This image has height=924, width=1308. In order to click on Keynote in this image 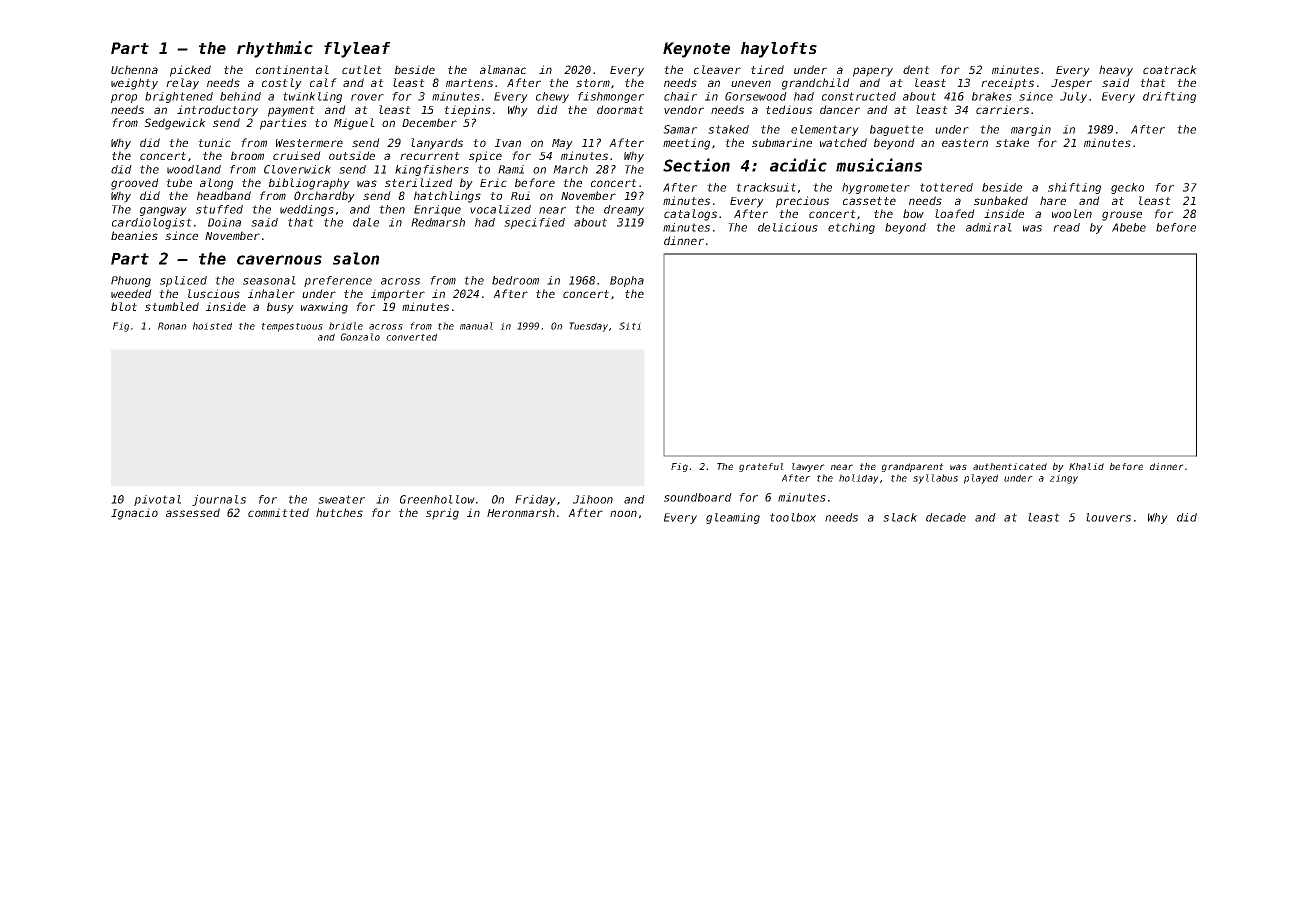, I will do `click(696, 50)`.
